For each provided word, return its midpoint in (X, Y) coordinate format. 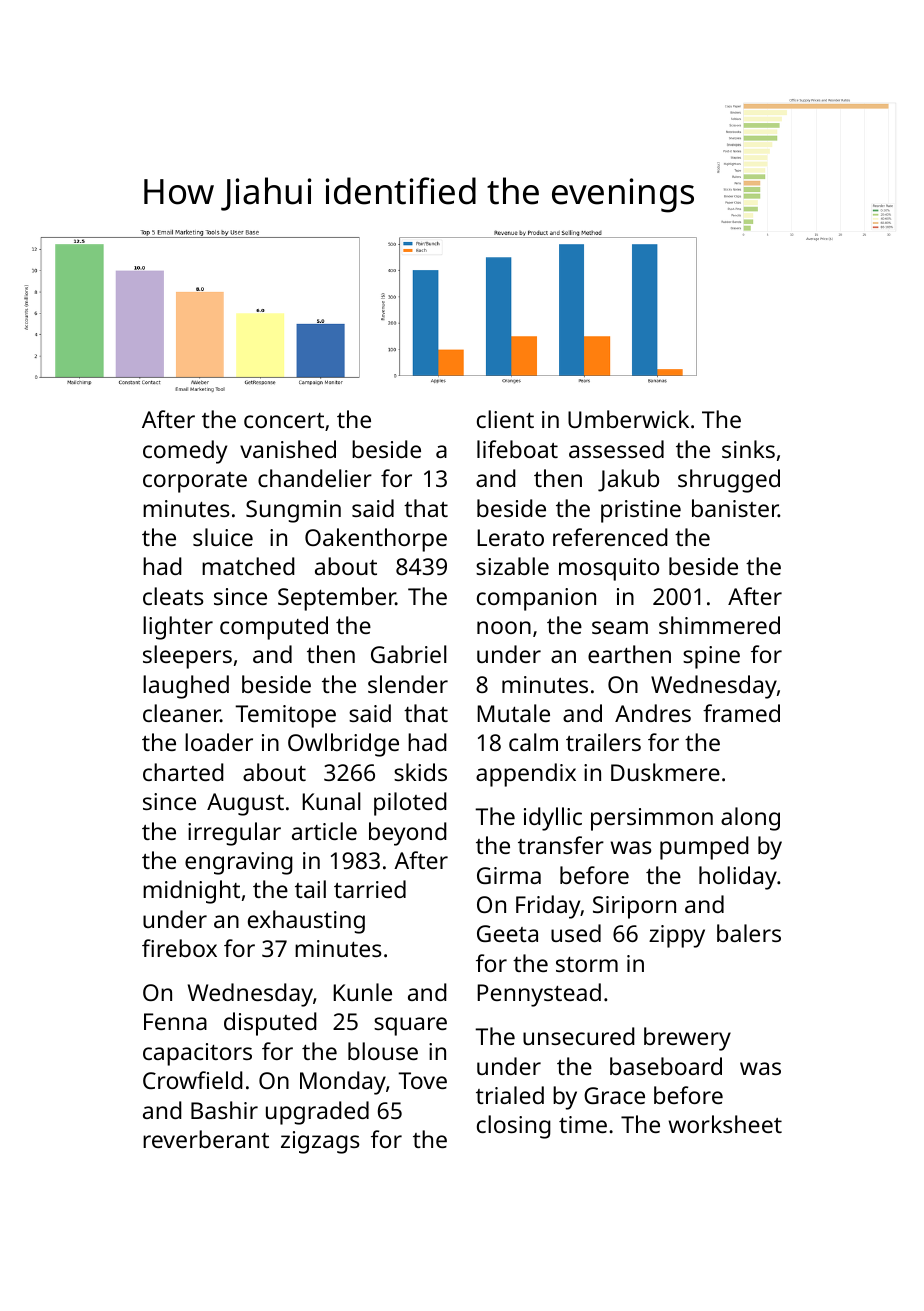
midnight (191, 892)
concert (284, 420)
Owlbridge (343, 745)
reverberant (206, 1139)
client (505, 419)
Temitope (285, 716)
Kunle (362, 992)
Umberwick (628, 419)
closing (514, 1127)
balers (749, 933)
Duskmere (665, 772)
